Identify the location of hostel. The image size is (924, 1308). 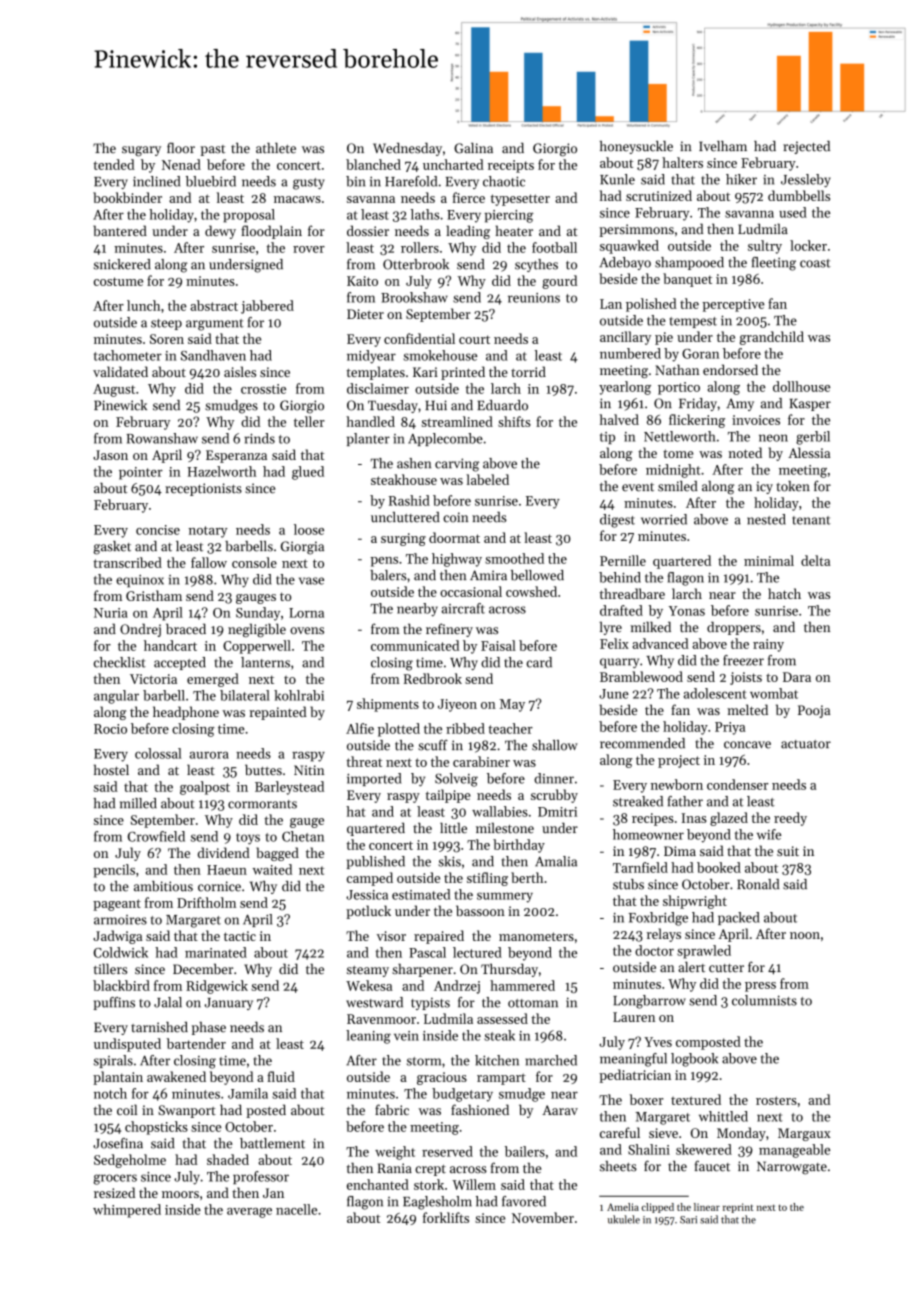
(111, 769).
